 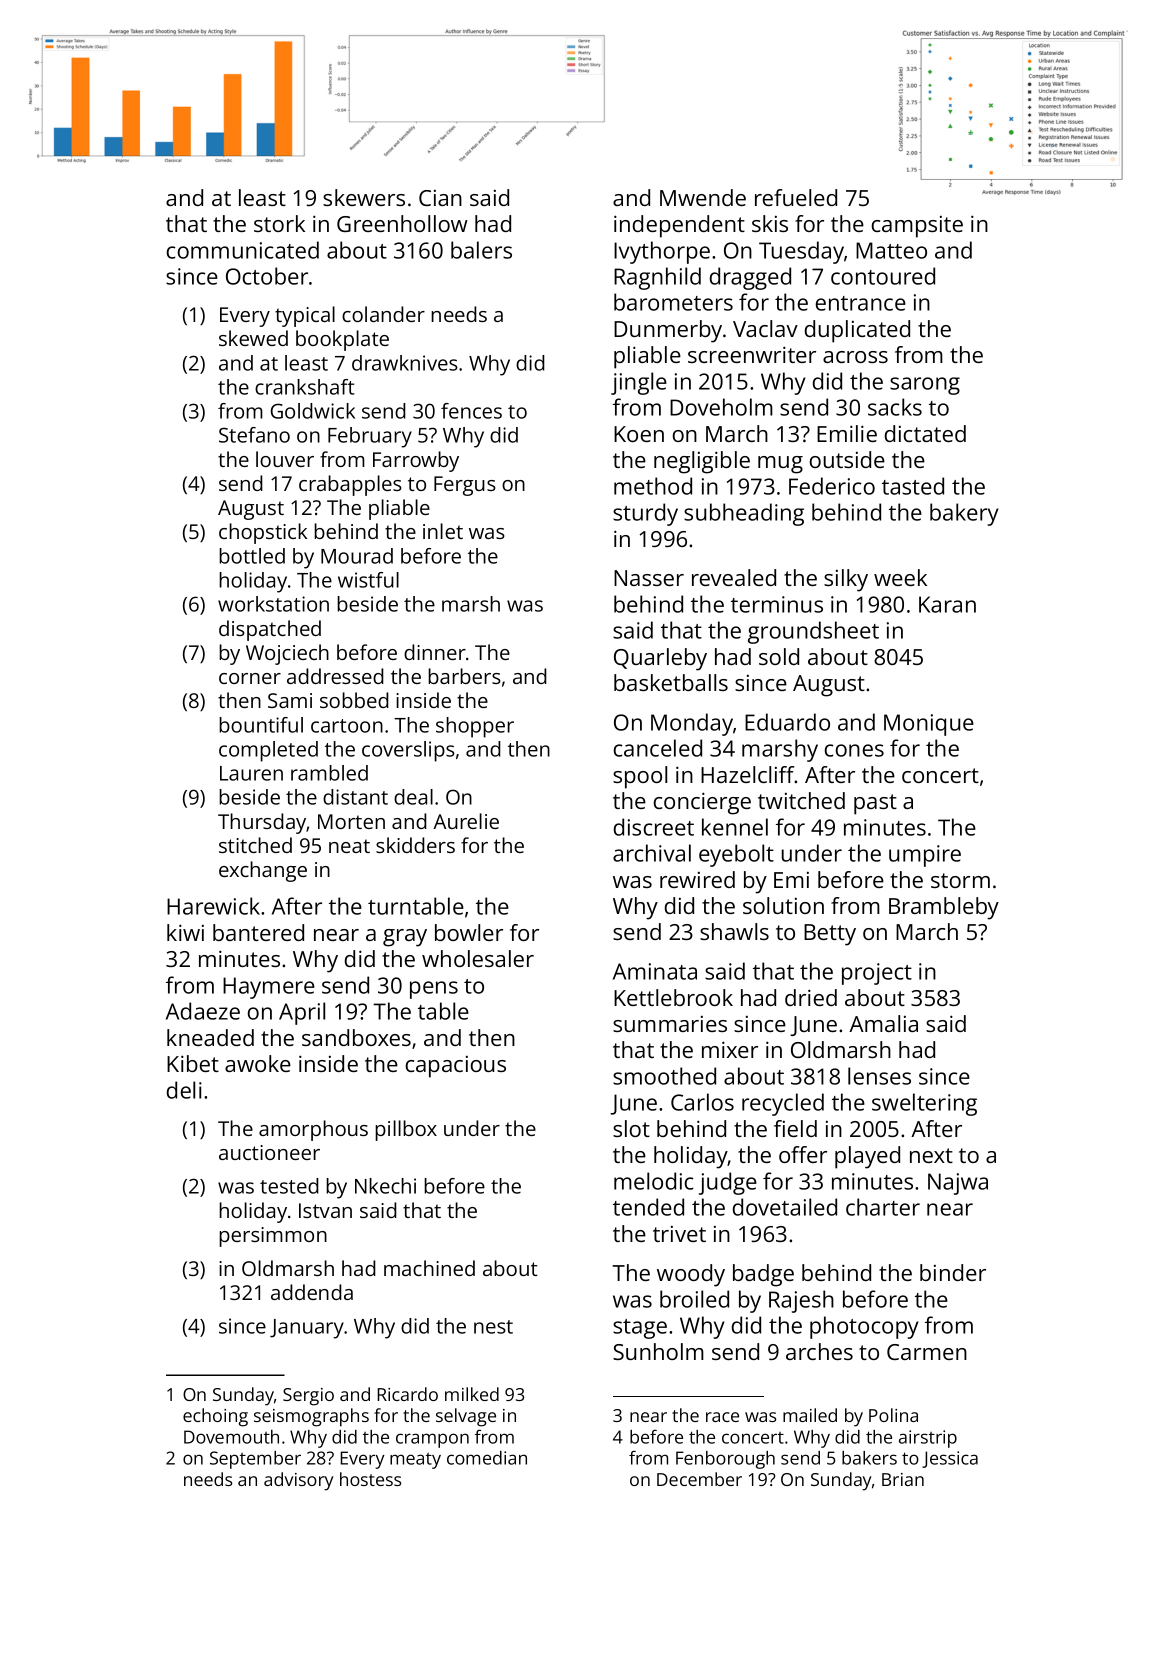 What do you see at coordinates (487, 1458) in the document?
I see `comedian` at bounding box center [487, 1458].
